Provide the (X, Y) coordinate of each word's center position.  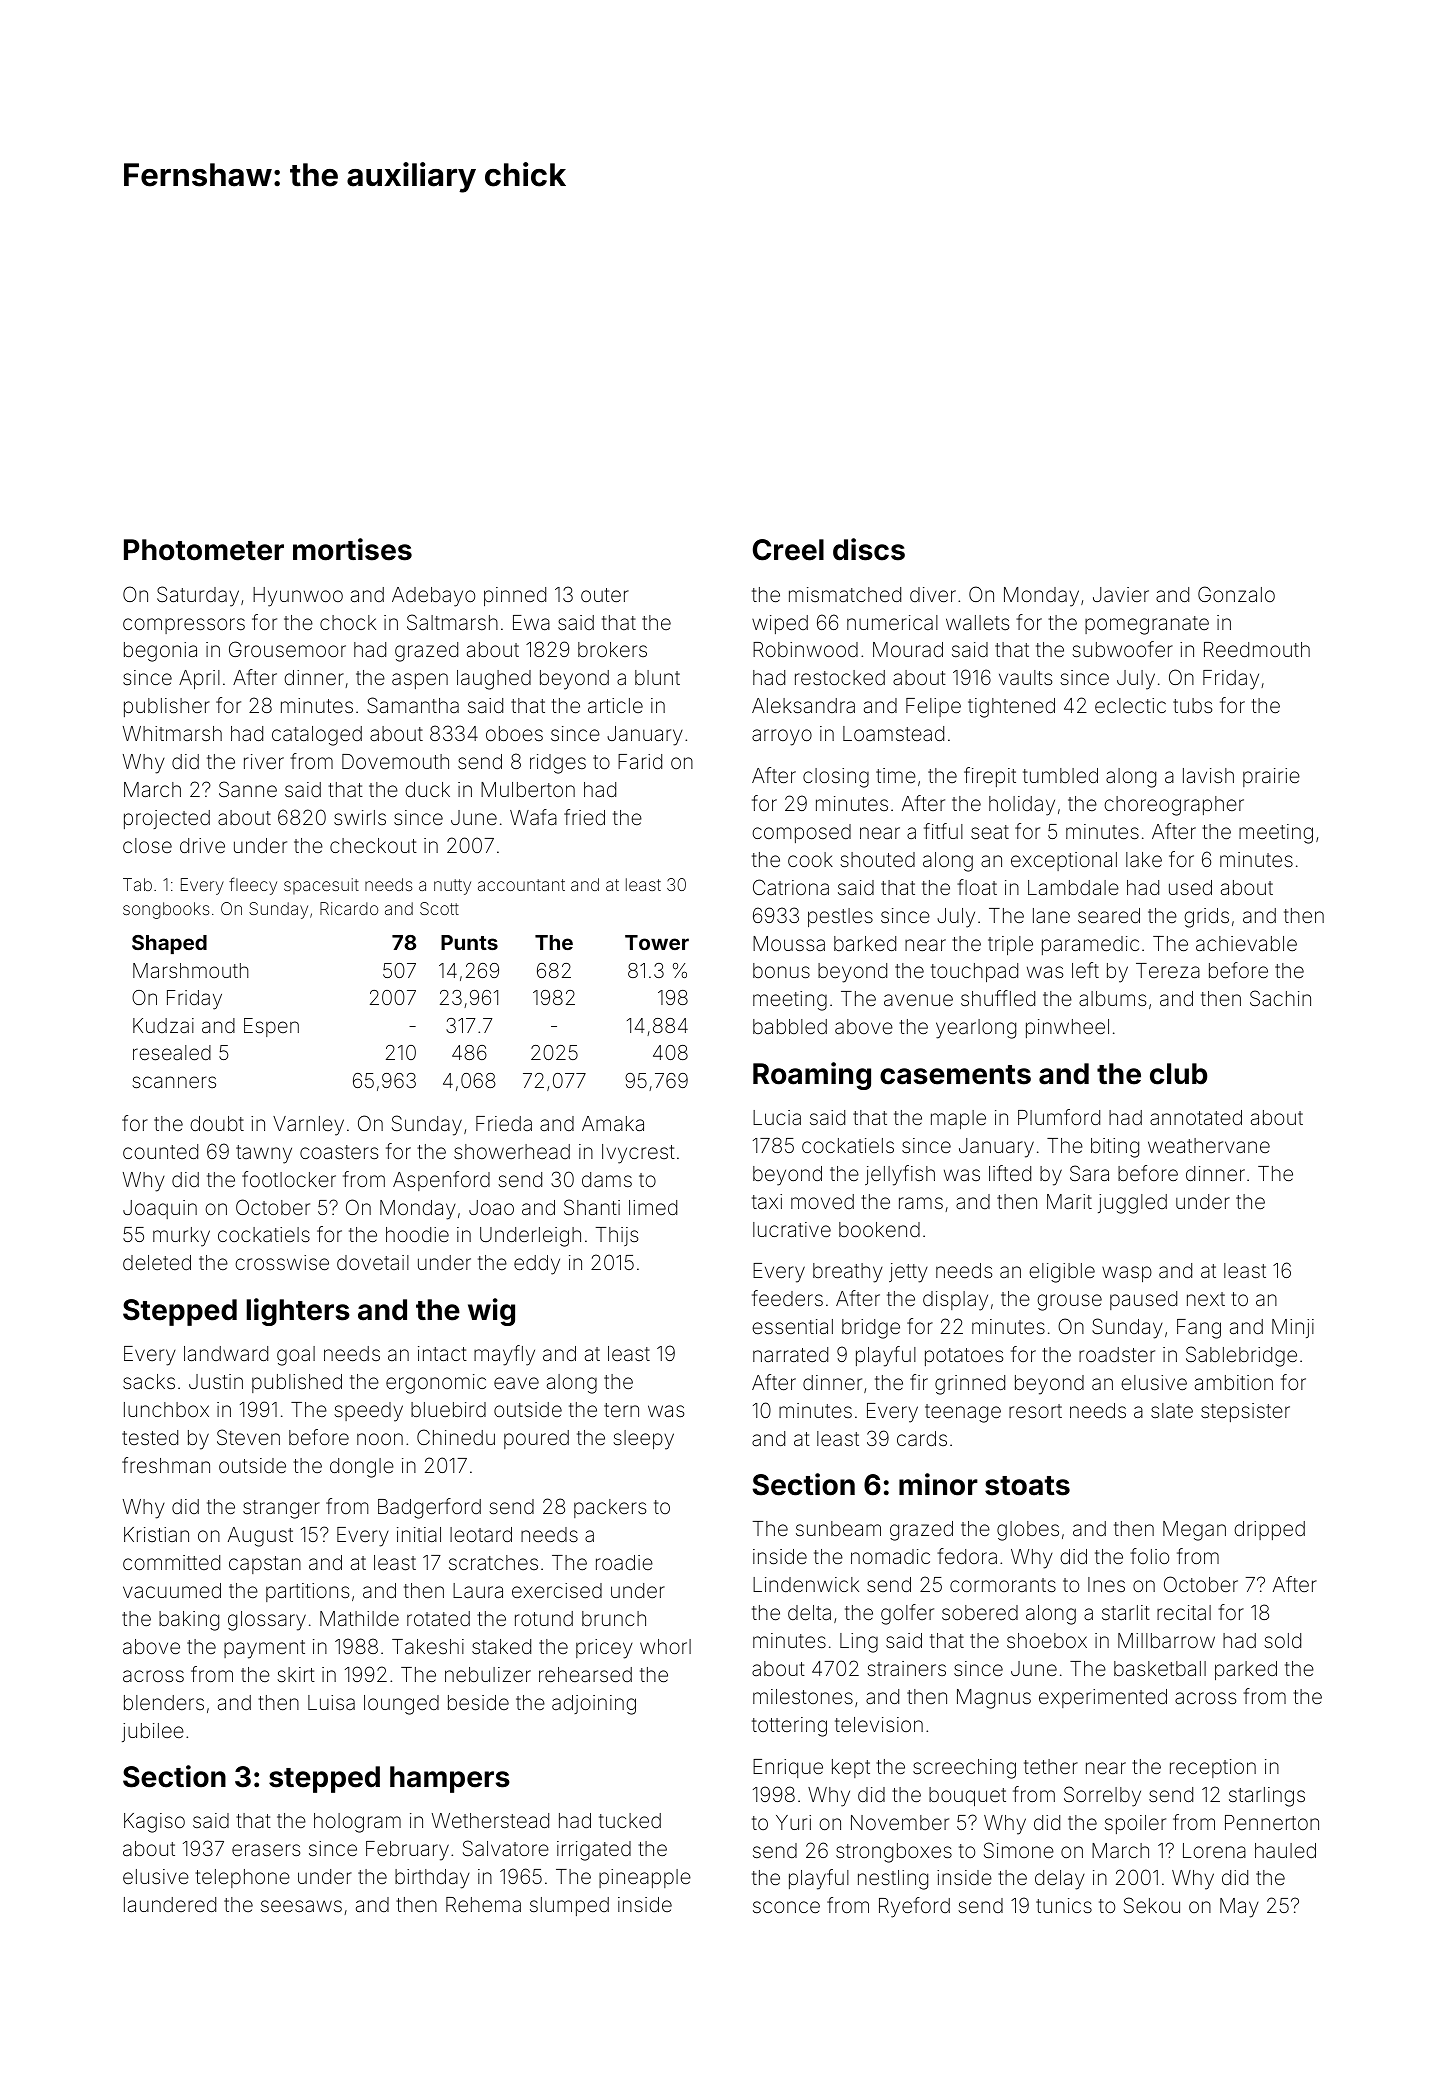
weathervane (1209, 1145)
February (407, 1851)
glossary (267, 1621)
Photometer (204, 550)
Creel (788, 550)
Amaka (613, 1123)
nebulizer (488, 1674)
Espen (271, 1027)
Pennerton (1272, 1822)
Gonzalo (1236, 594)
